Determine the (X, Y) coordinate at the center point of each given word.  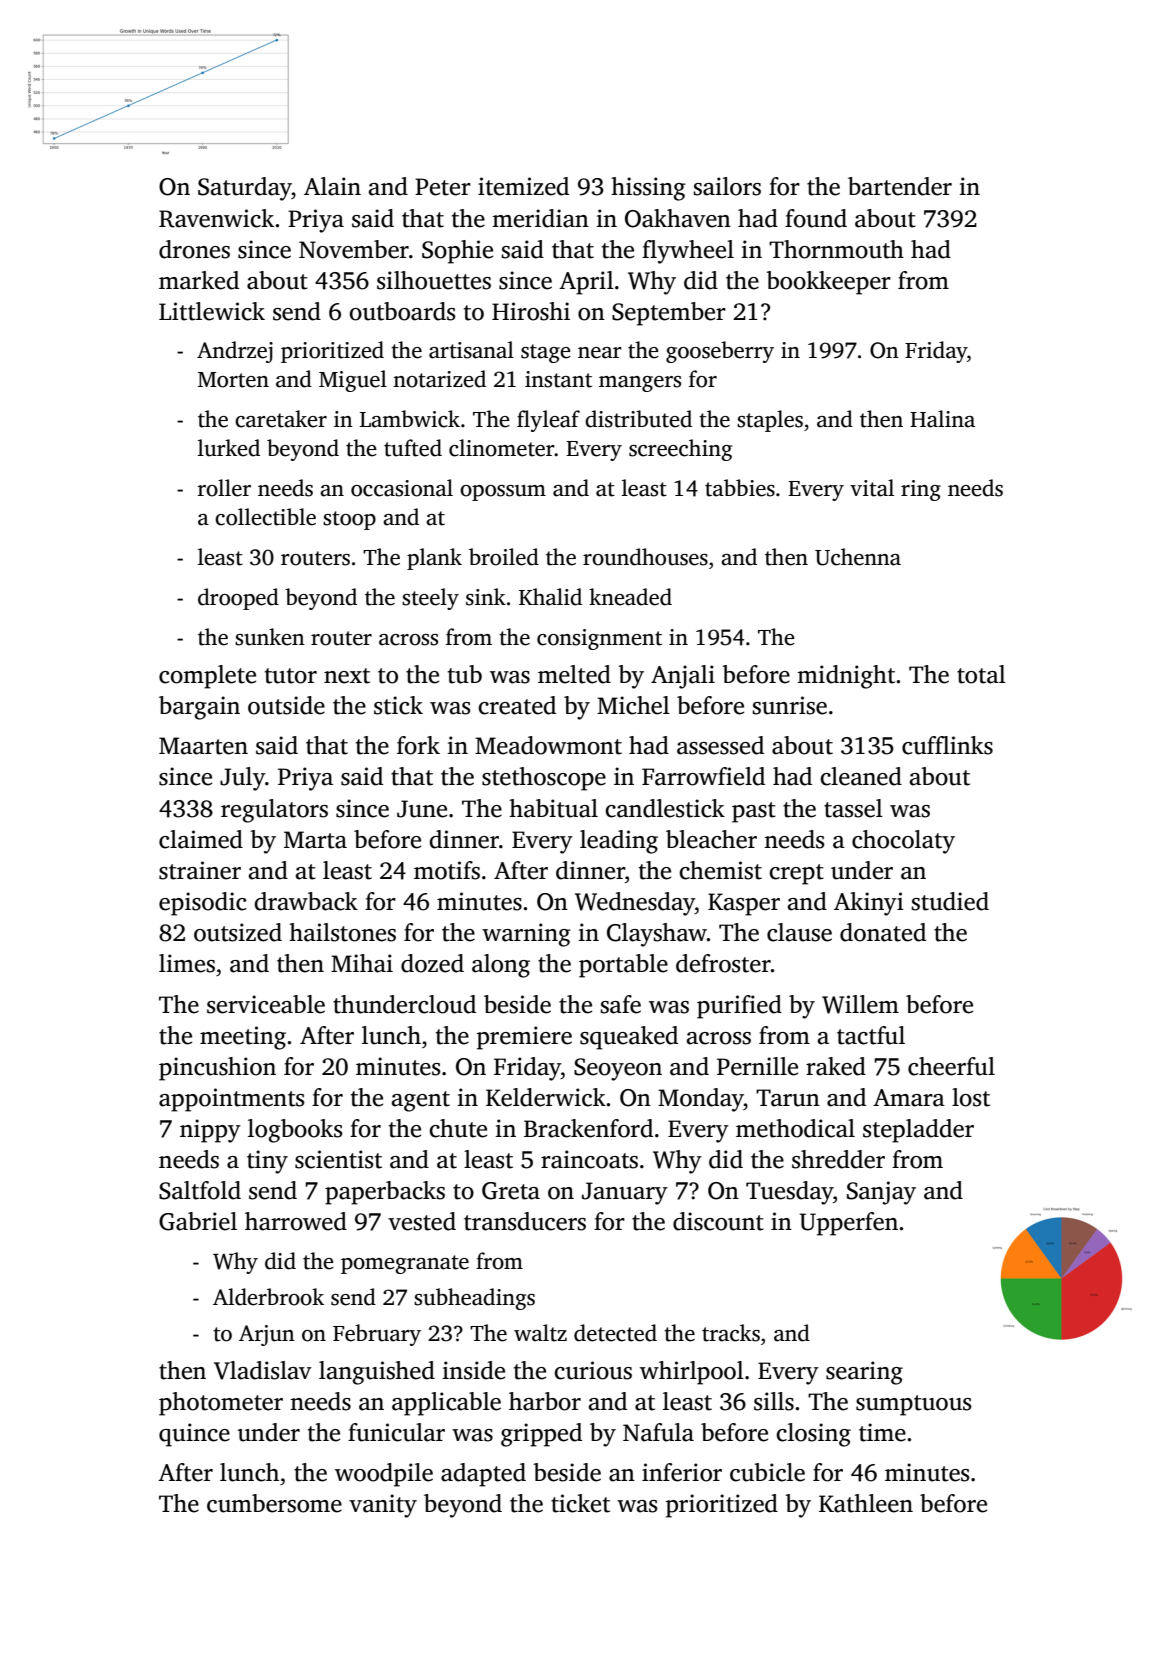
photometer (221, 1404)
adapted (483, 1475)
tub (465, 674)
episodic (203, 904)
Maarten (203, 746)
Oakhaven (678, 218)
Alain (332, 186)
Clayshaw (657, 935)
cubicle (767, 1472)
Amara (909, 1098)
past (754, 812)
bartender (900, 186)
